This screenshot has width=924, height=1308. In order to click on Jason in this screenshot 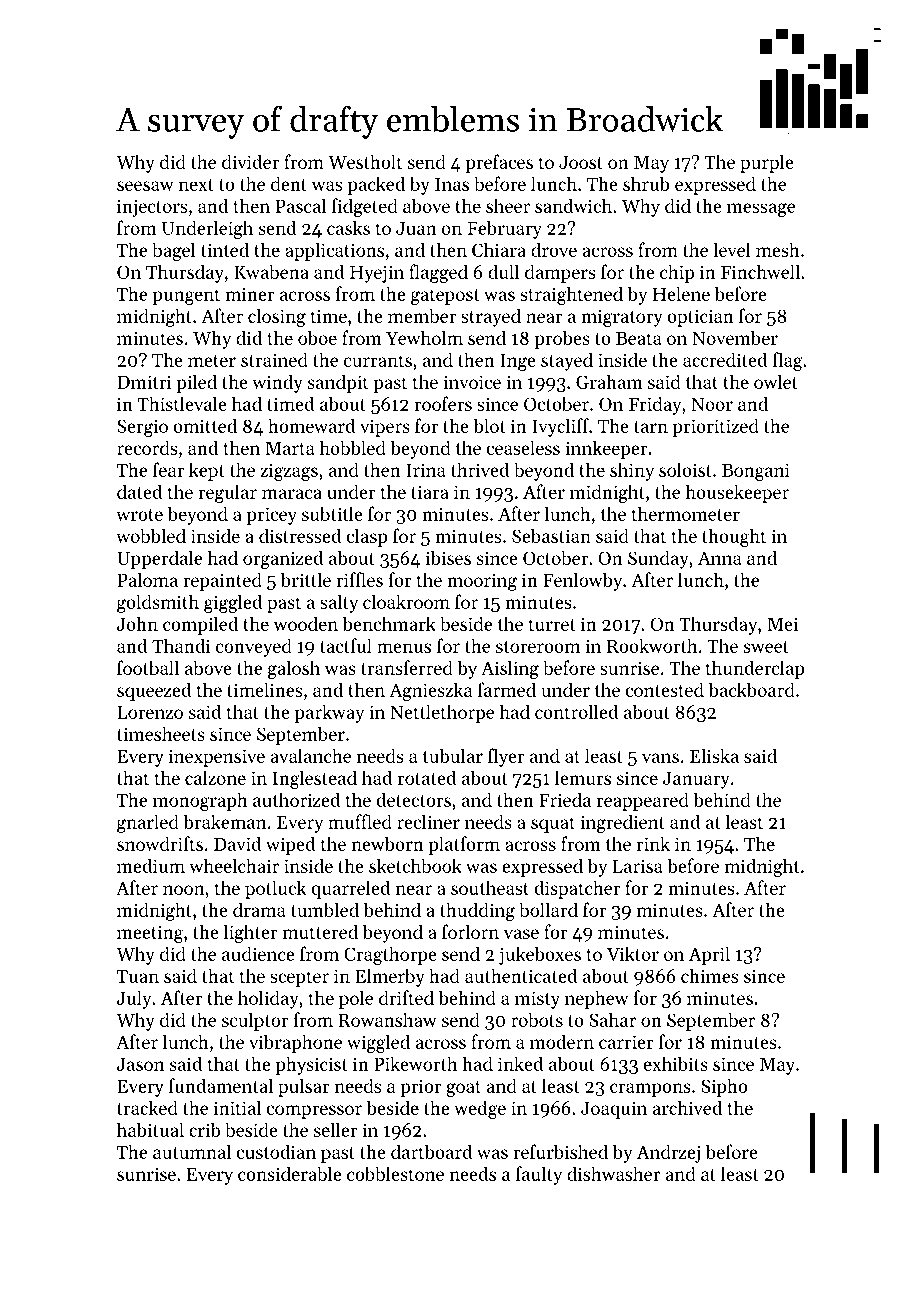, I will do `click(140, 1064)`.
